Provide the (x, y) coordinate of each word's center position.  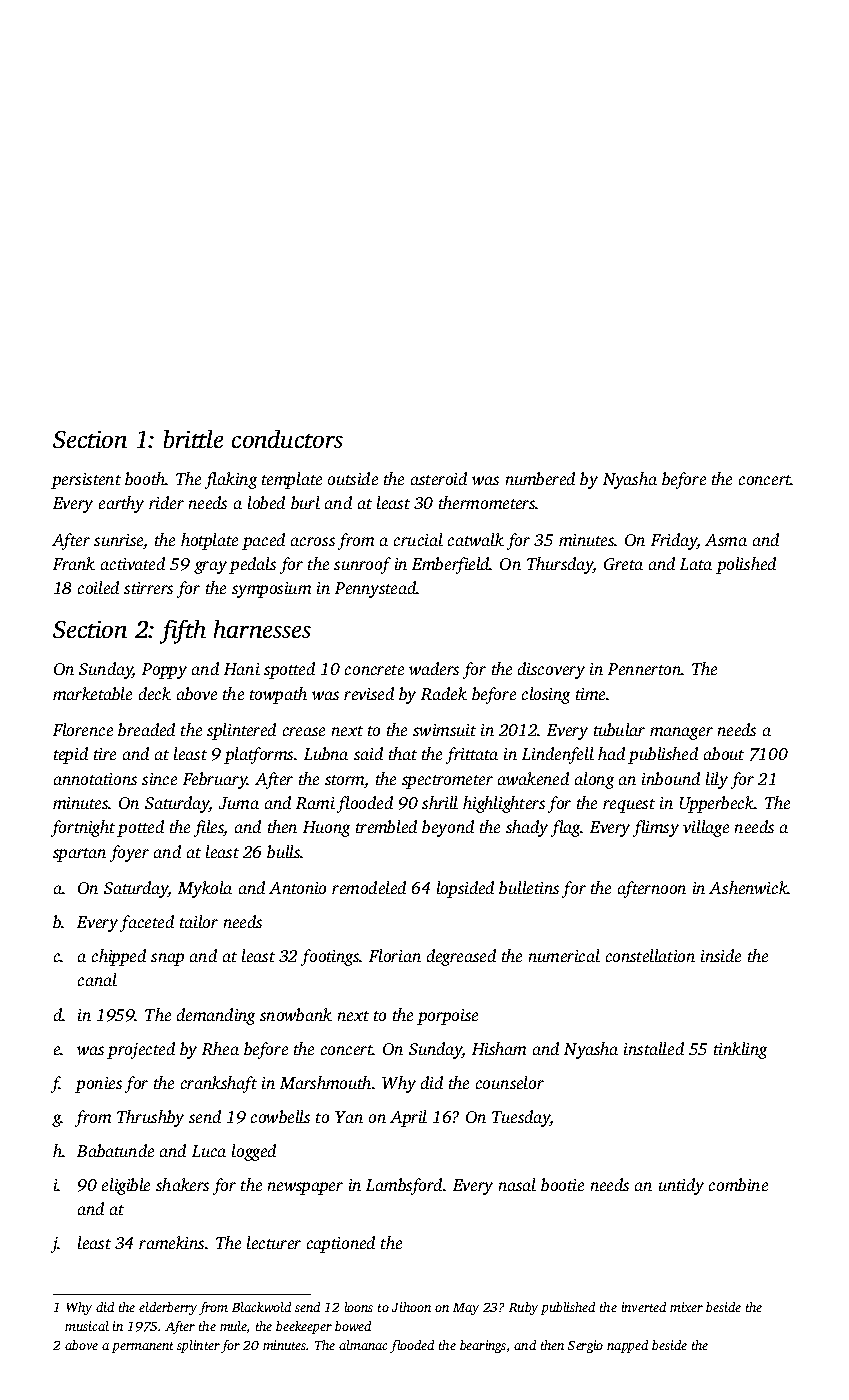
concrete (374, 670)
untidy (681, 1186)
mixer (686, 1307)
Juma (239, 803)
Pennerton (644, 669)
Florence (83, 729)
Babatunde (115, 1150)
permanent (142, 1347)
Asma (726, 540)
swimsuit (444, 730)
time (590, 694)
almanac (363, 1345)
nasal (517, 1184)
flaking (231, 480)
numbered (540, 478)
